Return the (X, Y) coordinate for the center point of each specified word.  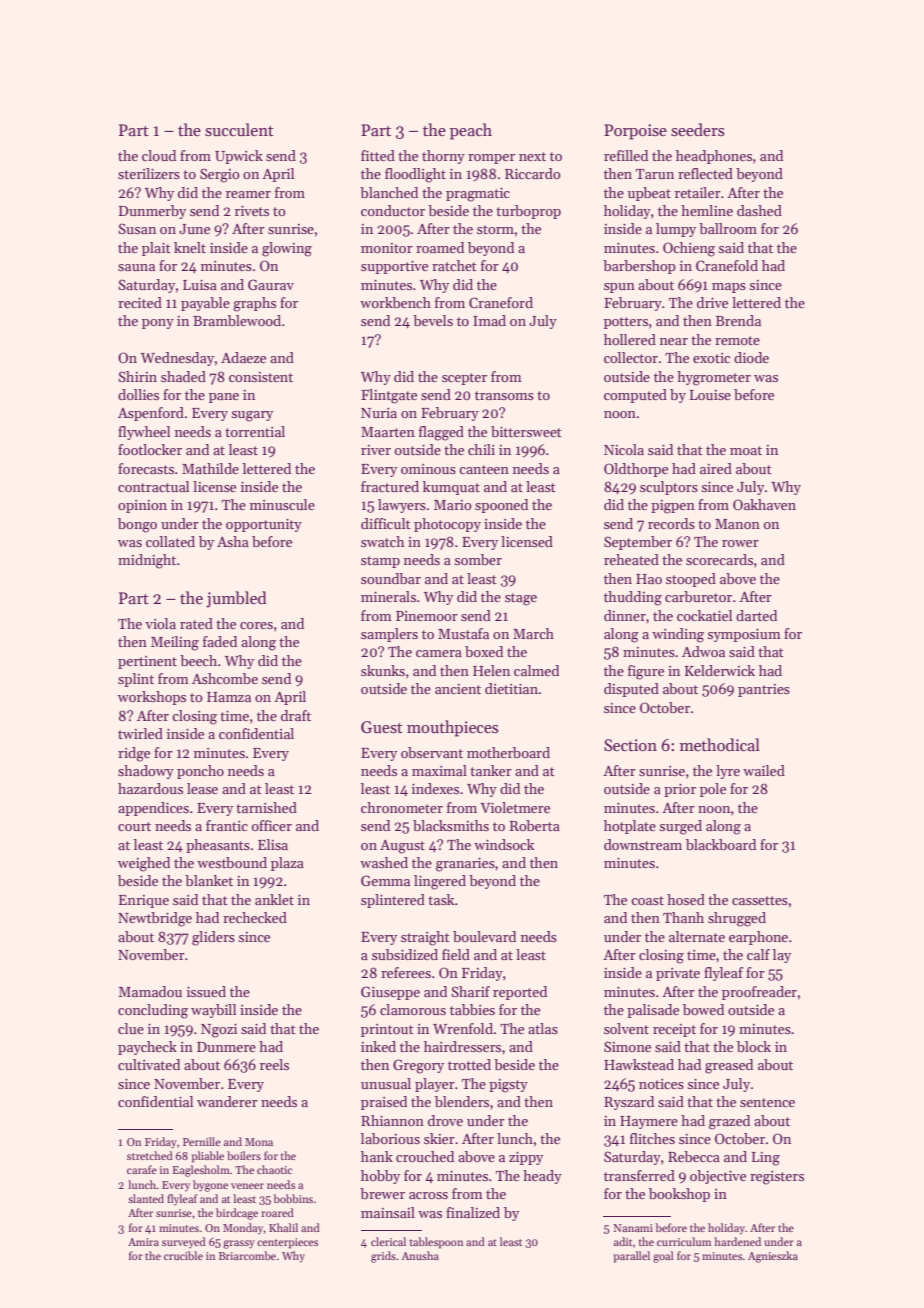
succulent (239, 130)
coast (647, 900)
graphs (254, 304)
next (532, 156)
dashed (759, 210)
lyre (728, 772)
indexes (435, 788)
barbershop (639, 267)
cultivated (149, 1064)
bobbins (293, 1198)
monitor (387, 248)
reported (520, 993)
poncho (200, 772)
